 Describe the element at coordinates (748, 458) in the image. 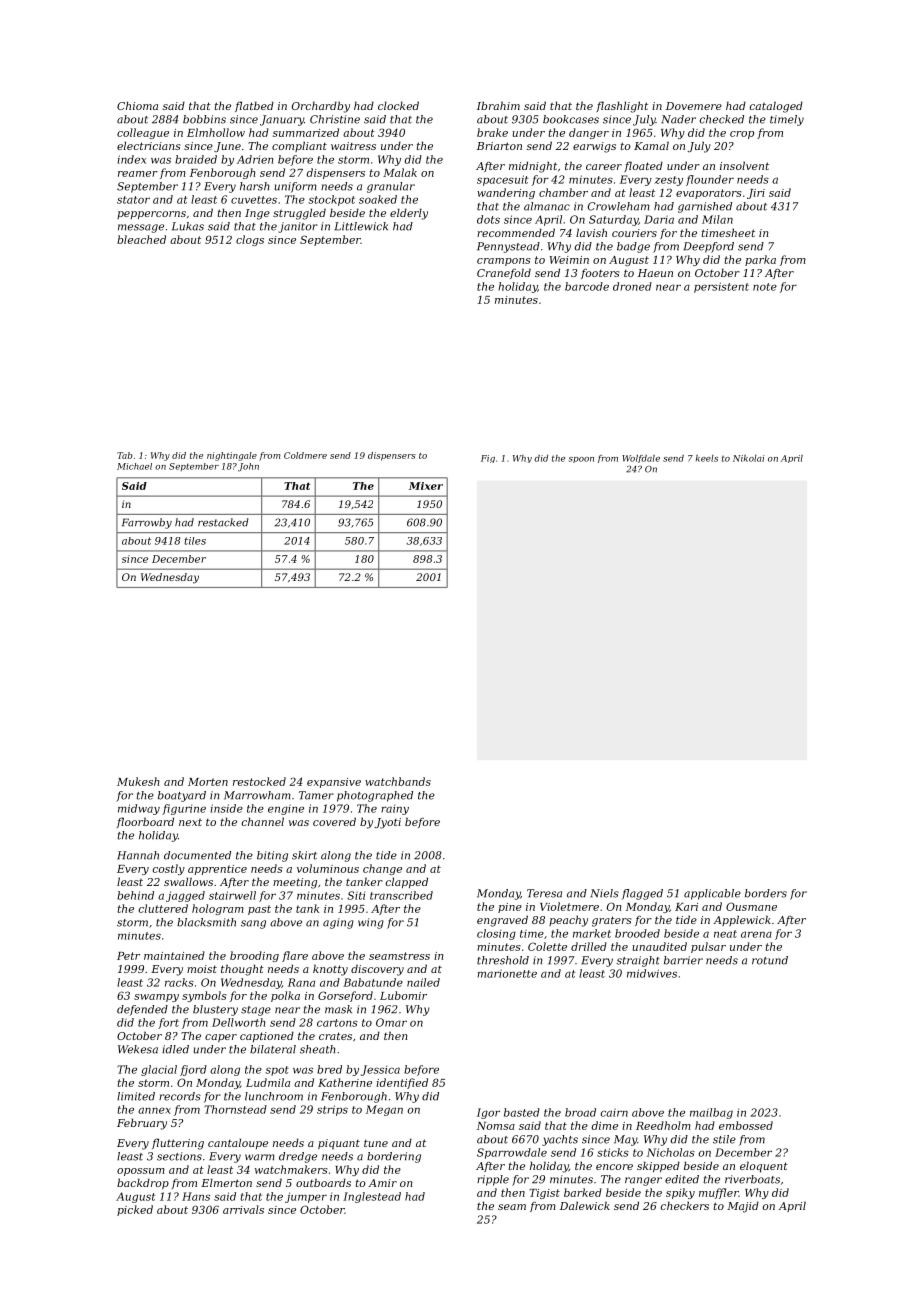

I see `Nikolai` at that location.
